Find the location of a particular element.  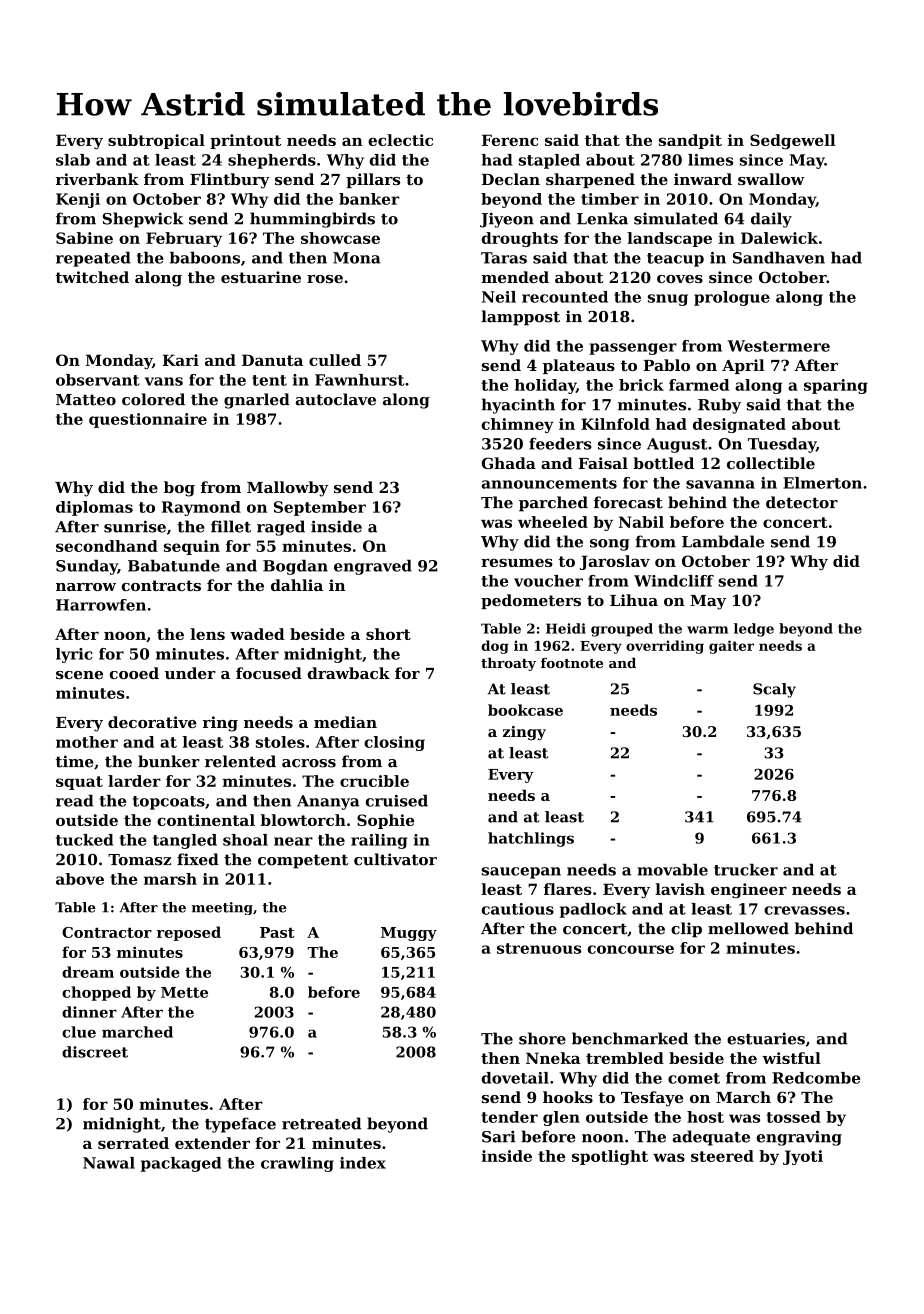

ledge is located at coordinates (754, 630).
